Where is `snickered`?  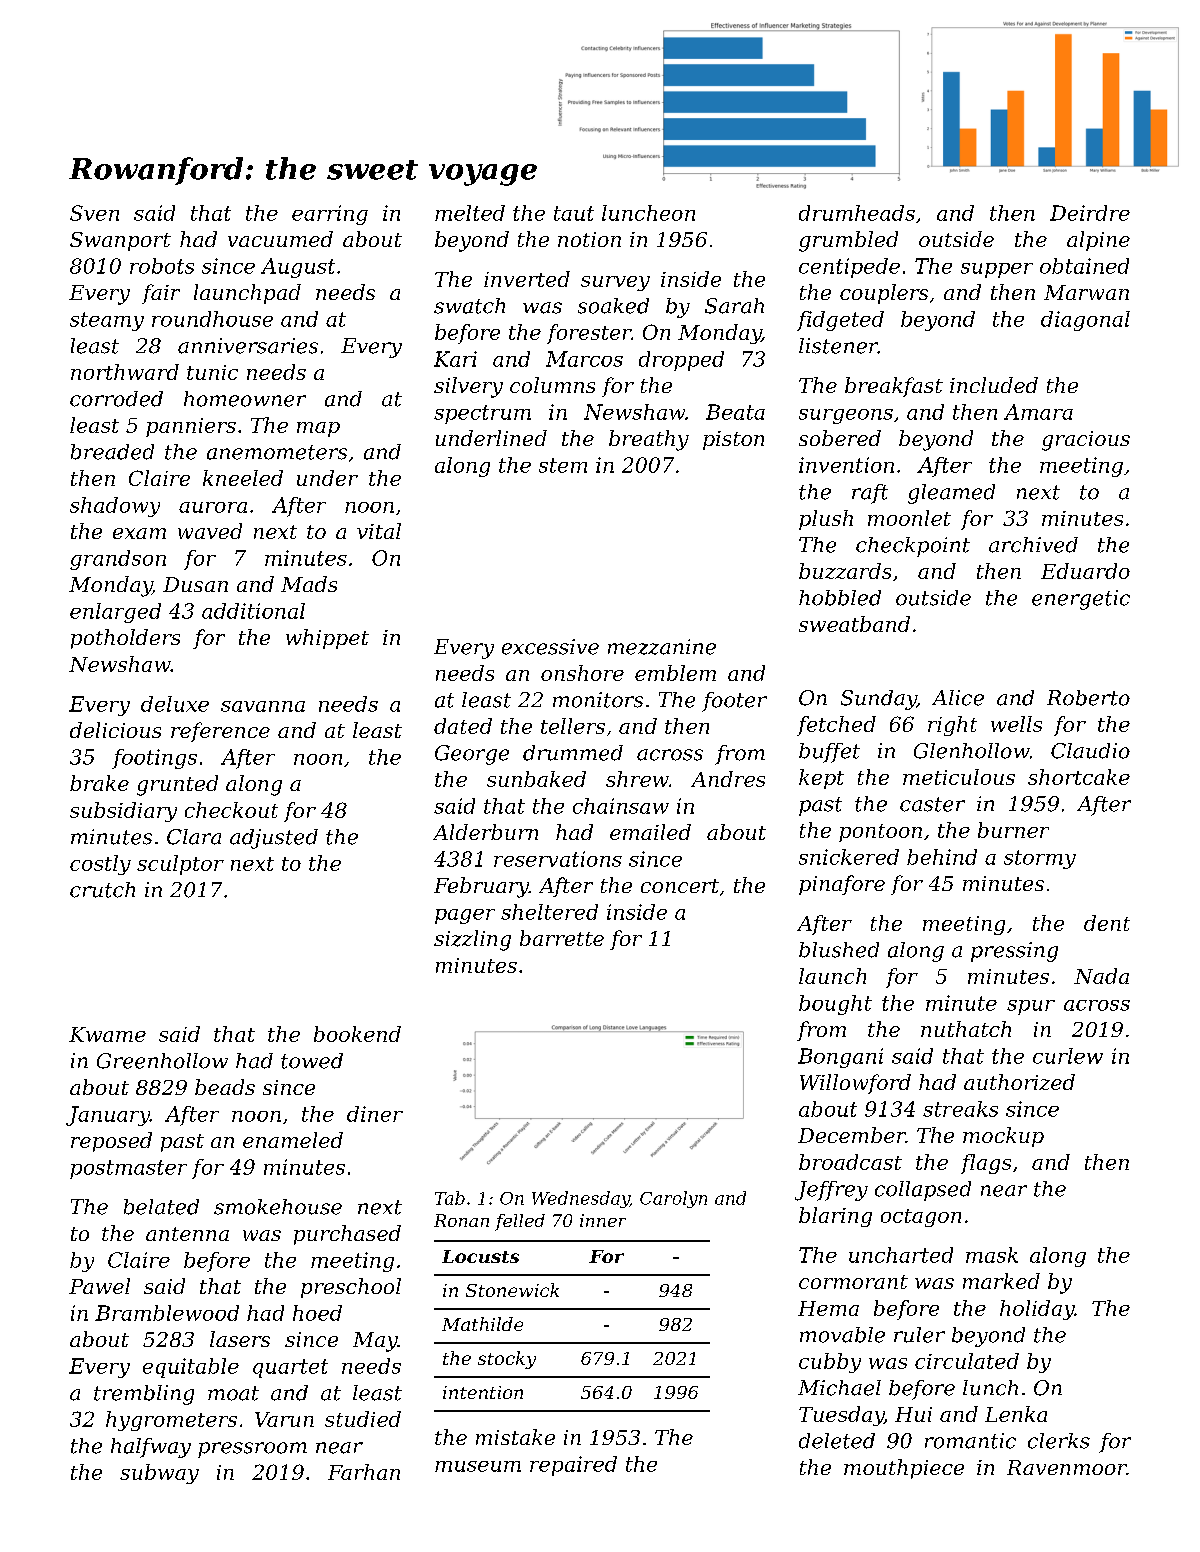 snickered is located at coordinates (849, 857).
